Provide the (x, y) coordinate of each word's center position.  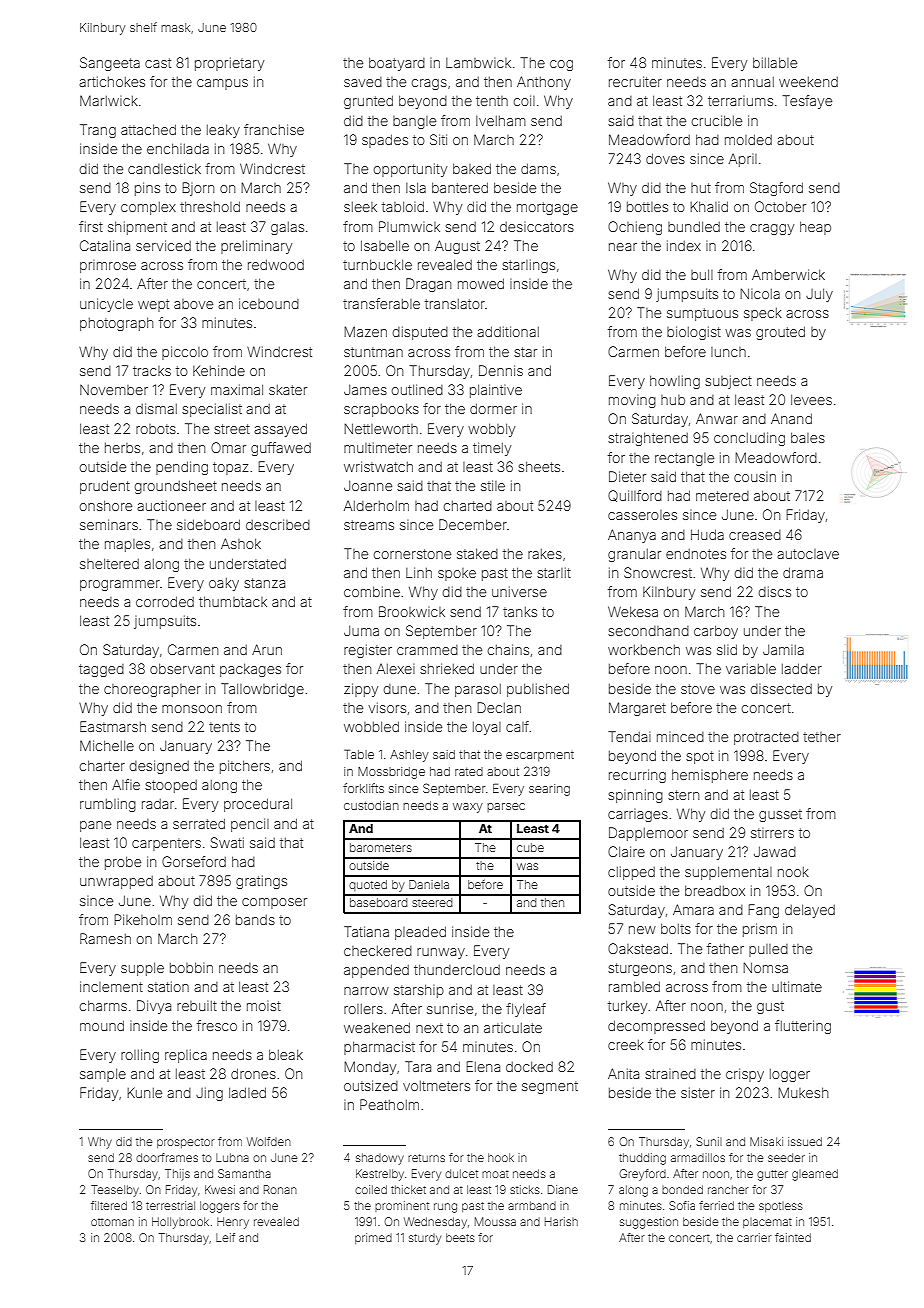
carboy (716, 632)
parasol (478, 690)
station (168, 986)
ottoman (112, 1222)
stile (493, 485)
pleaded (420, 933)
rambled (634, 986)
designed (159, 767)
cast (158, 63)
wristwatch (378, 466)
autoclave (808, 554)
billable (775, 62)
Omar (228, 447)
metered (722, 496)
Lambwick (478, 63)
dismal (156, 408)
